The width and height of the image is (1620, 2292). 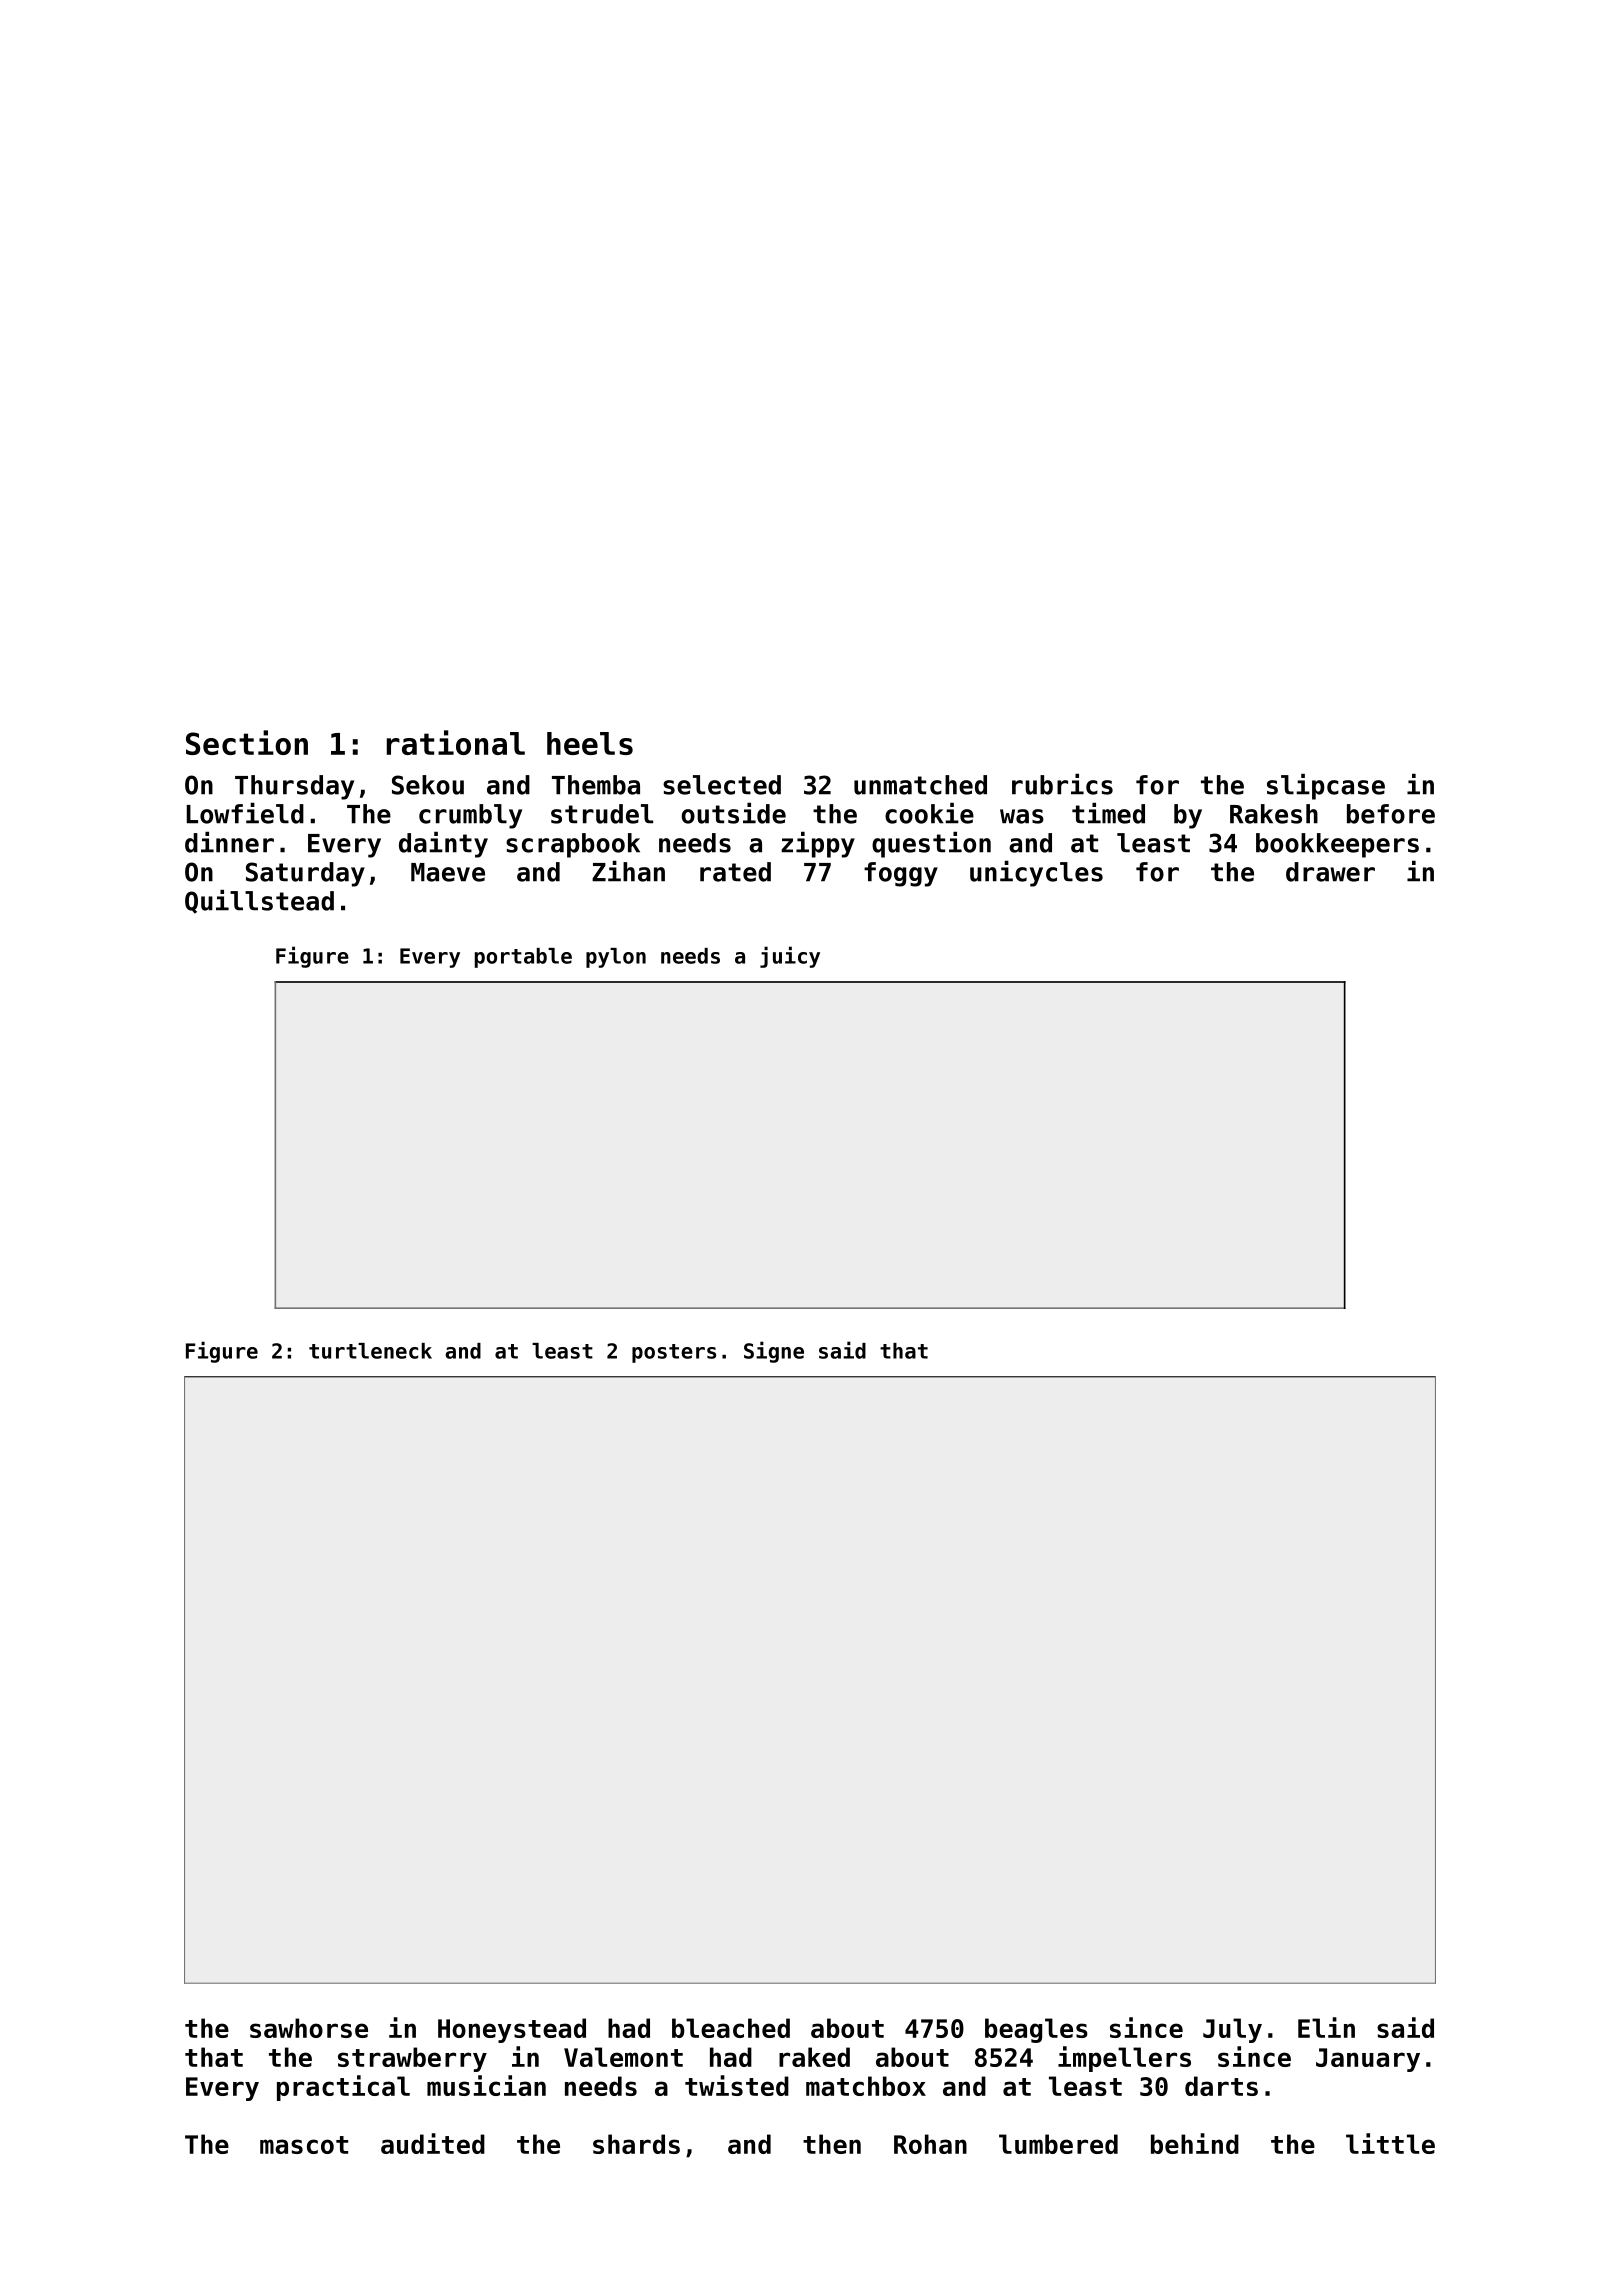 I want to click on Signe, so click(x=774, y=1352).
